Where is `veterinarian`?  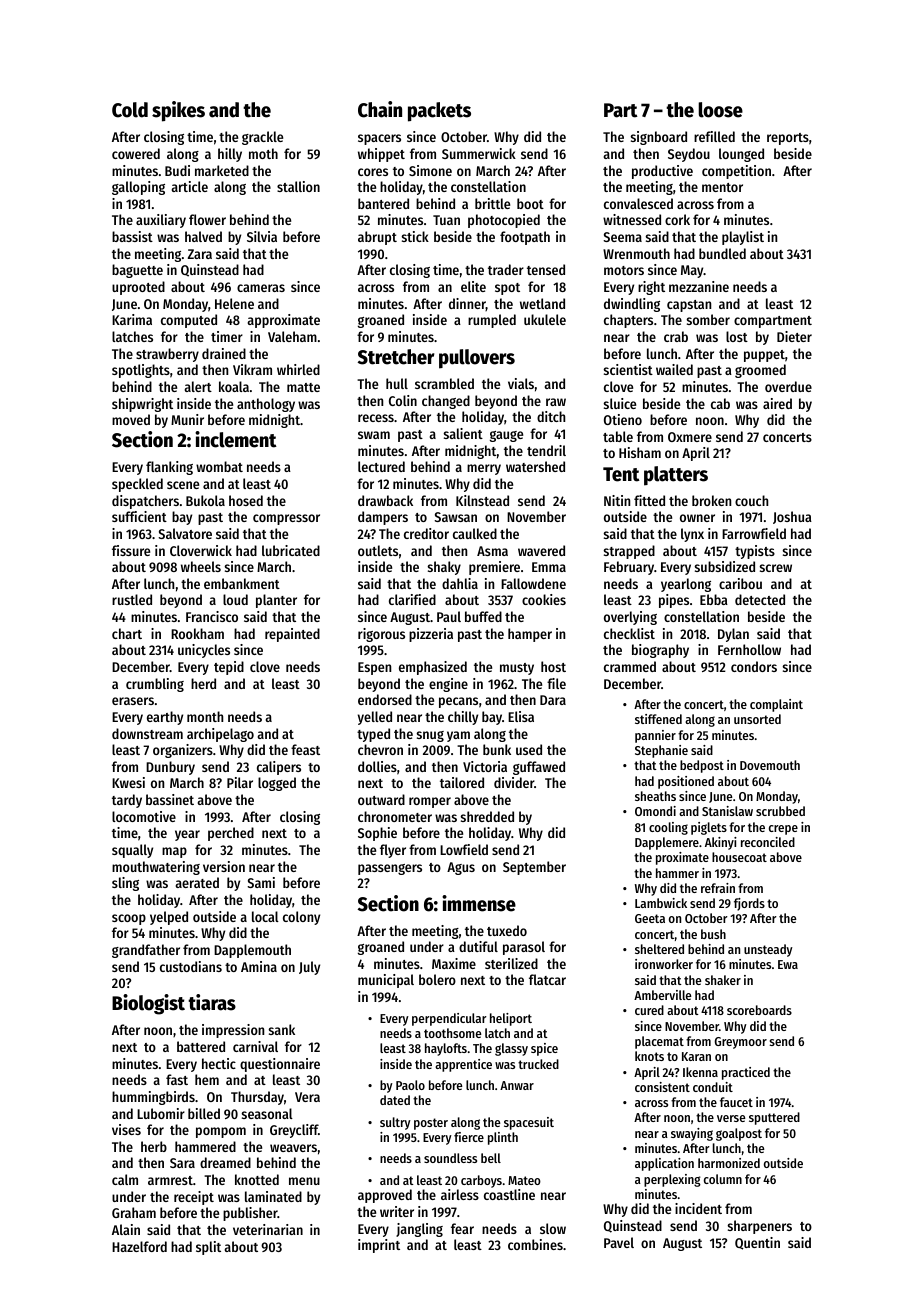 veterinarian is located at coordinates (268, 1229).
